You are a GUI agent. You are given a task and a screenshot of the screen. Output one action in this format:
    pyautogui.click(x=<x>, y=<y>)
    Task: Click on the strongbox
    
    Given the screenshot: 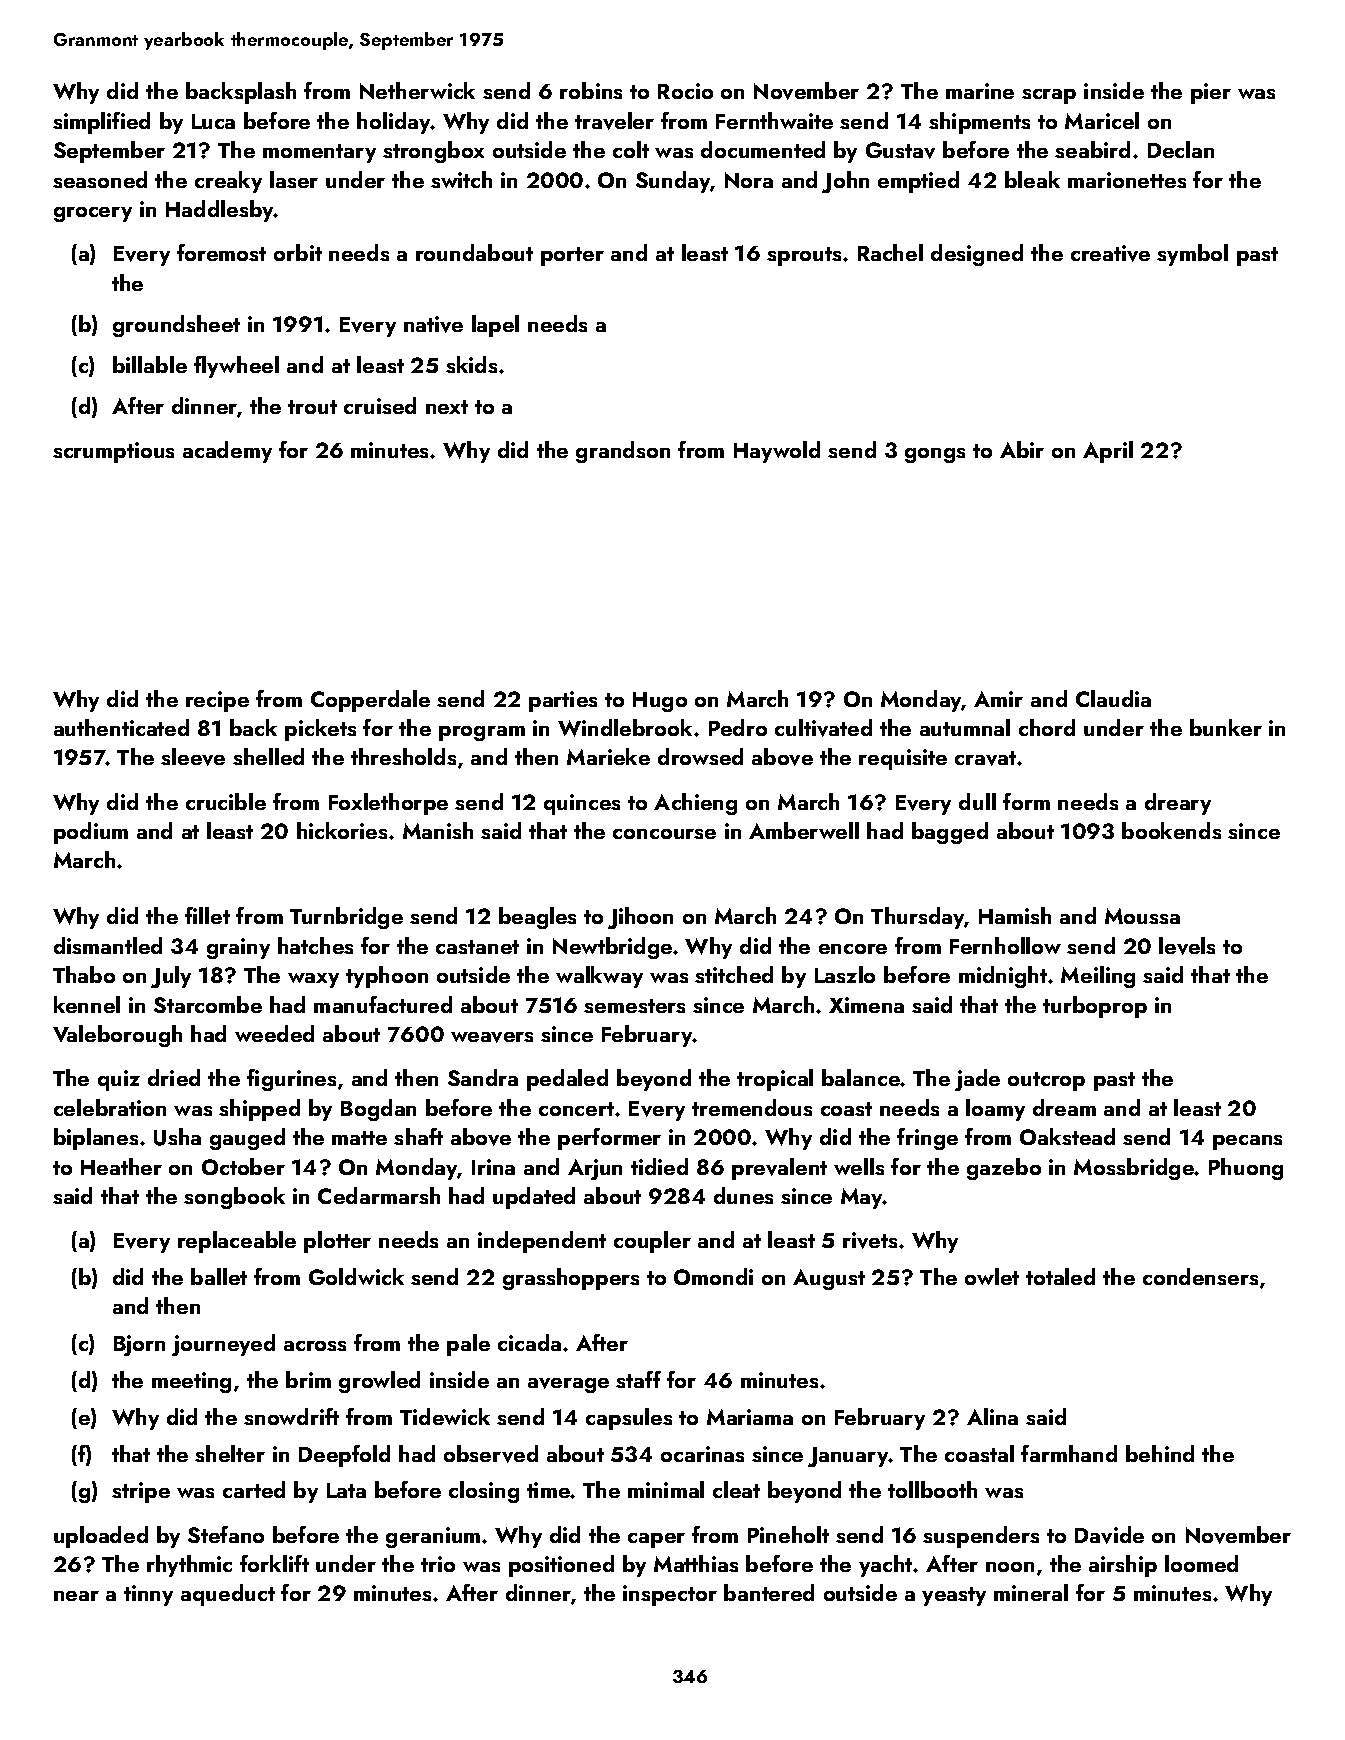 What is the action you would take?
    pyautogui.click(x=433, y=152)
